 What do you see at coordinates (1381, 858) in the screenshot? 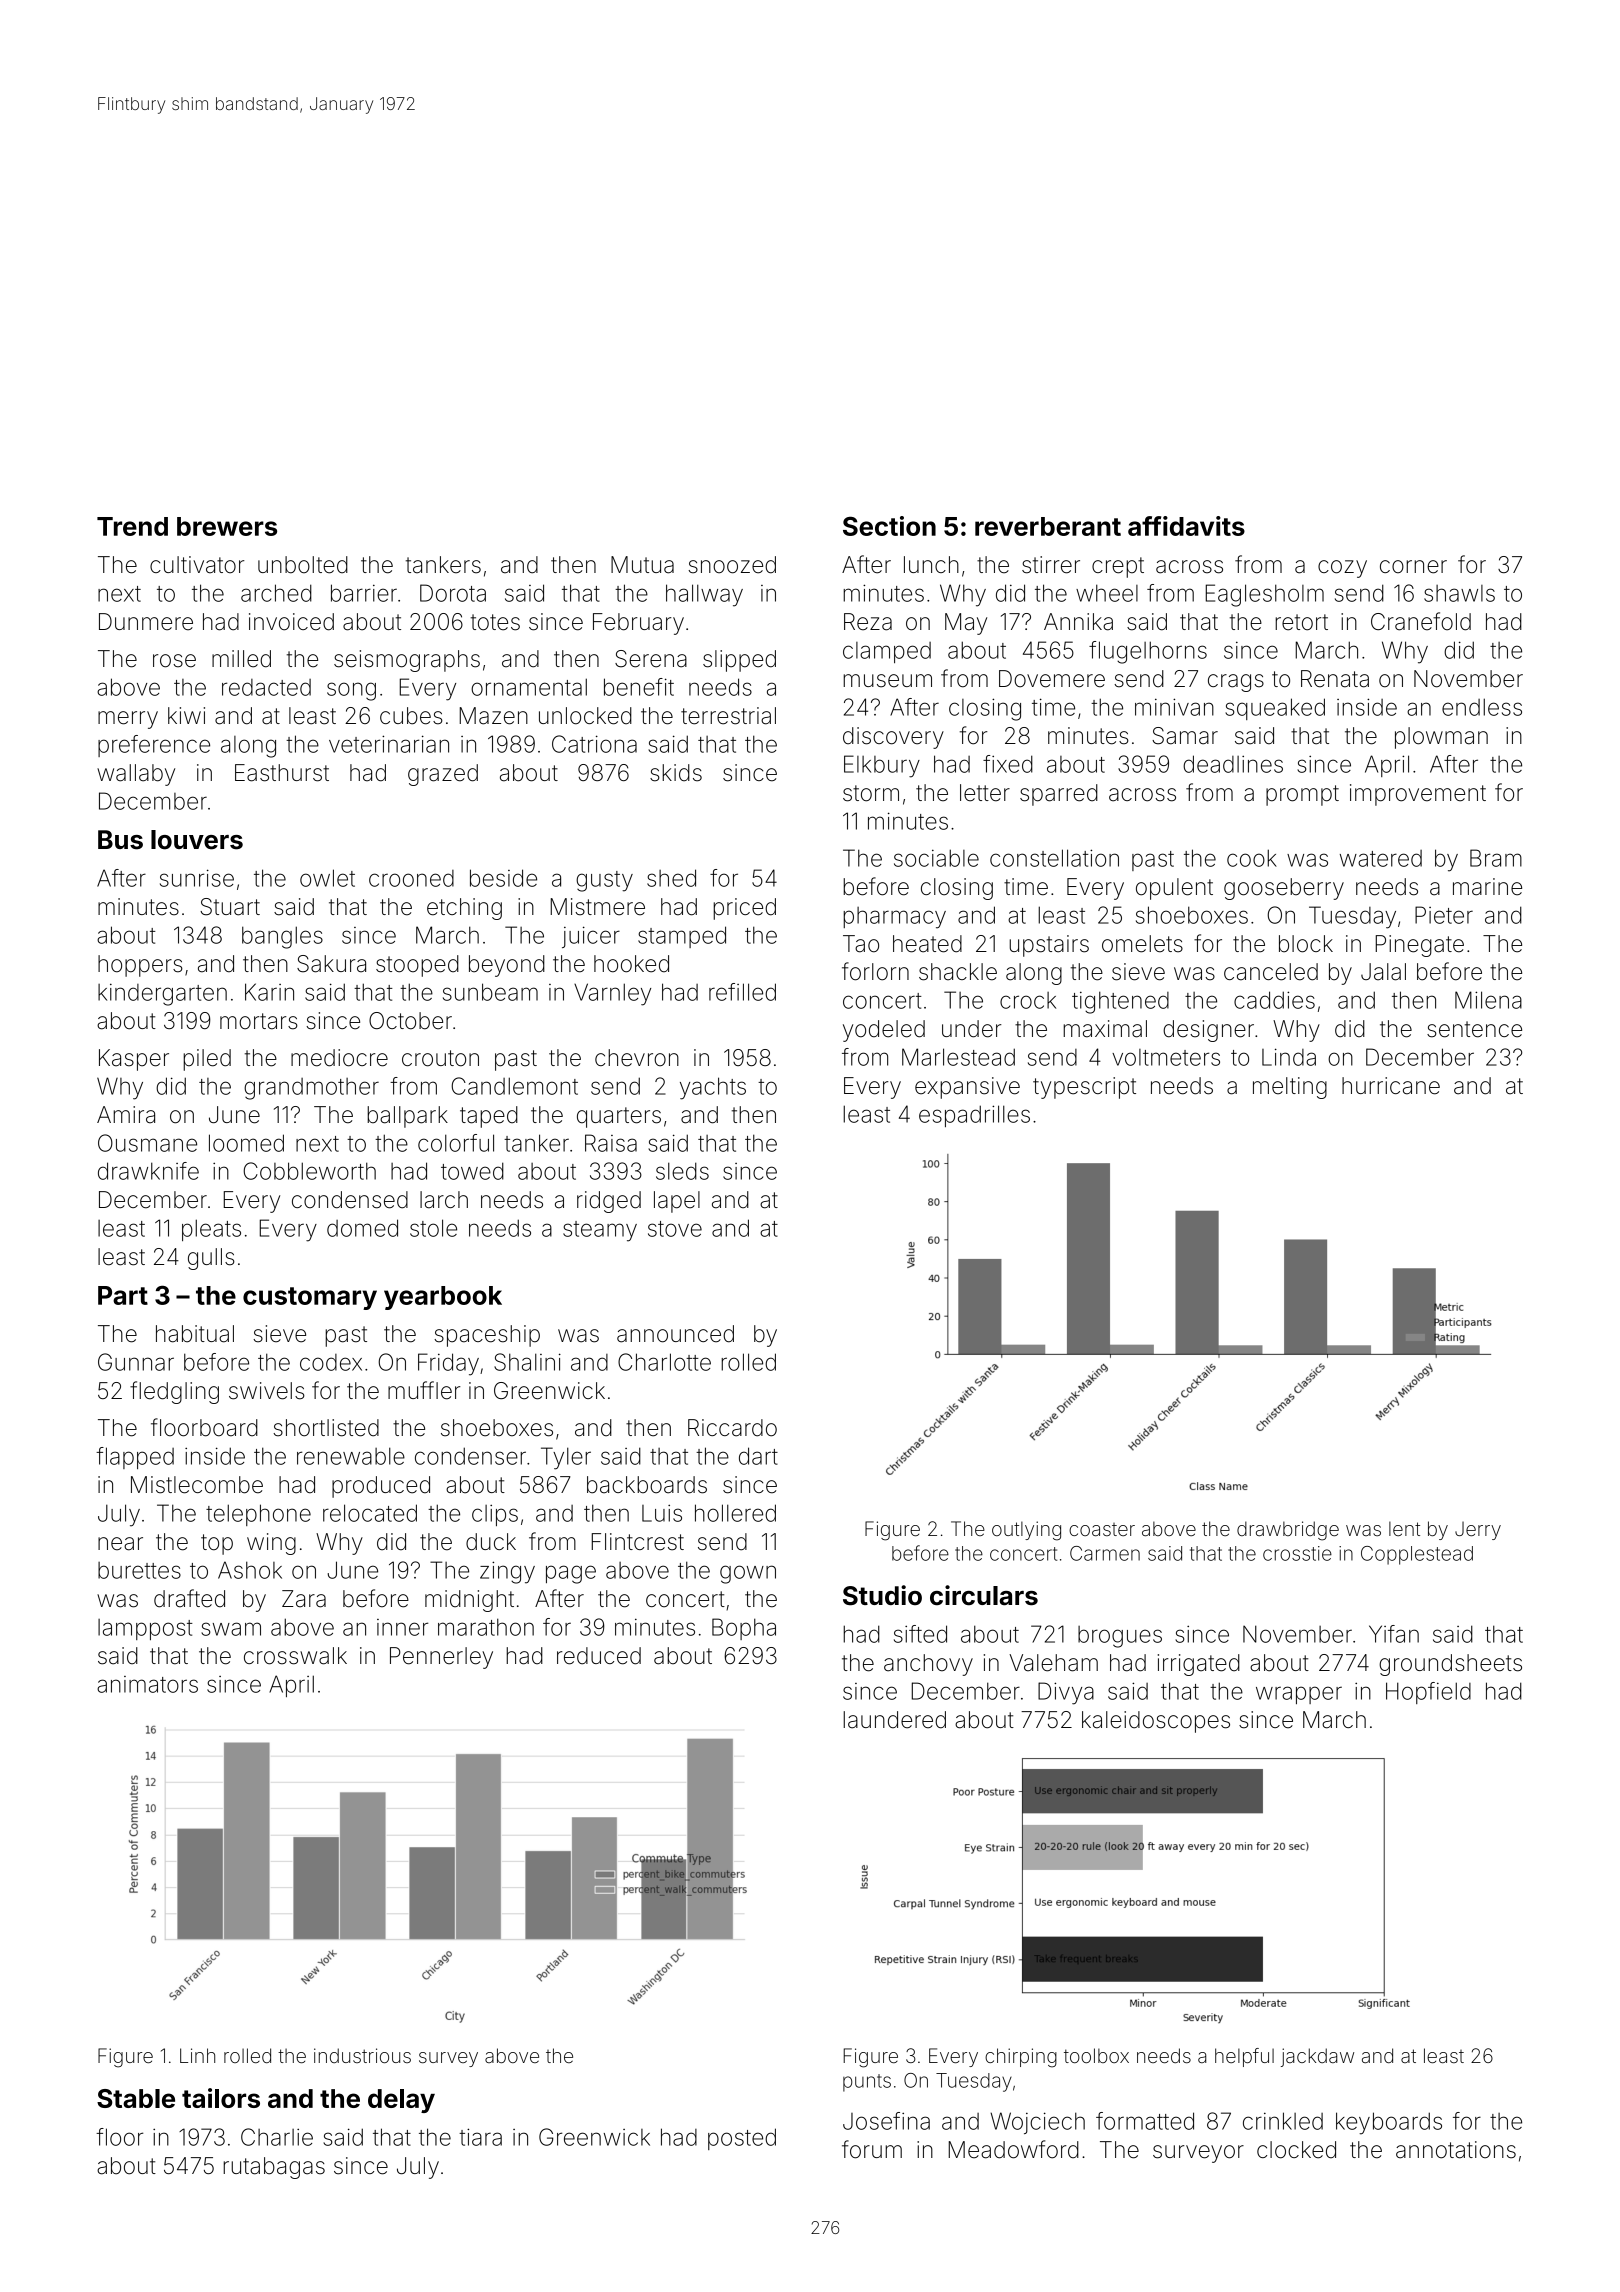
I see `watered` at bounding box center [1381, 858].
